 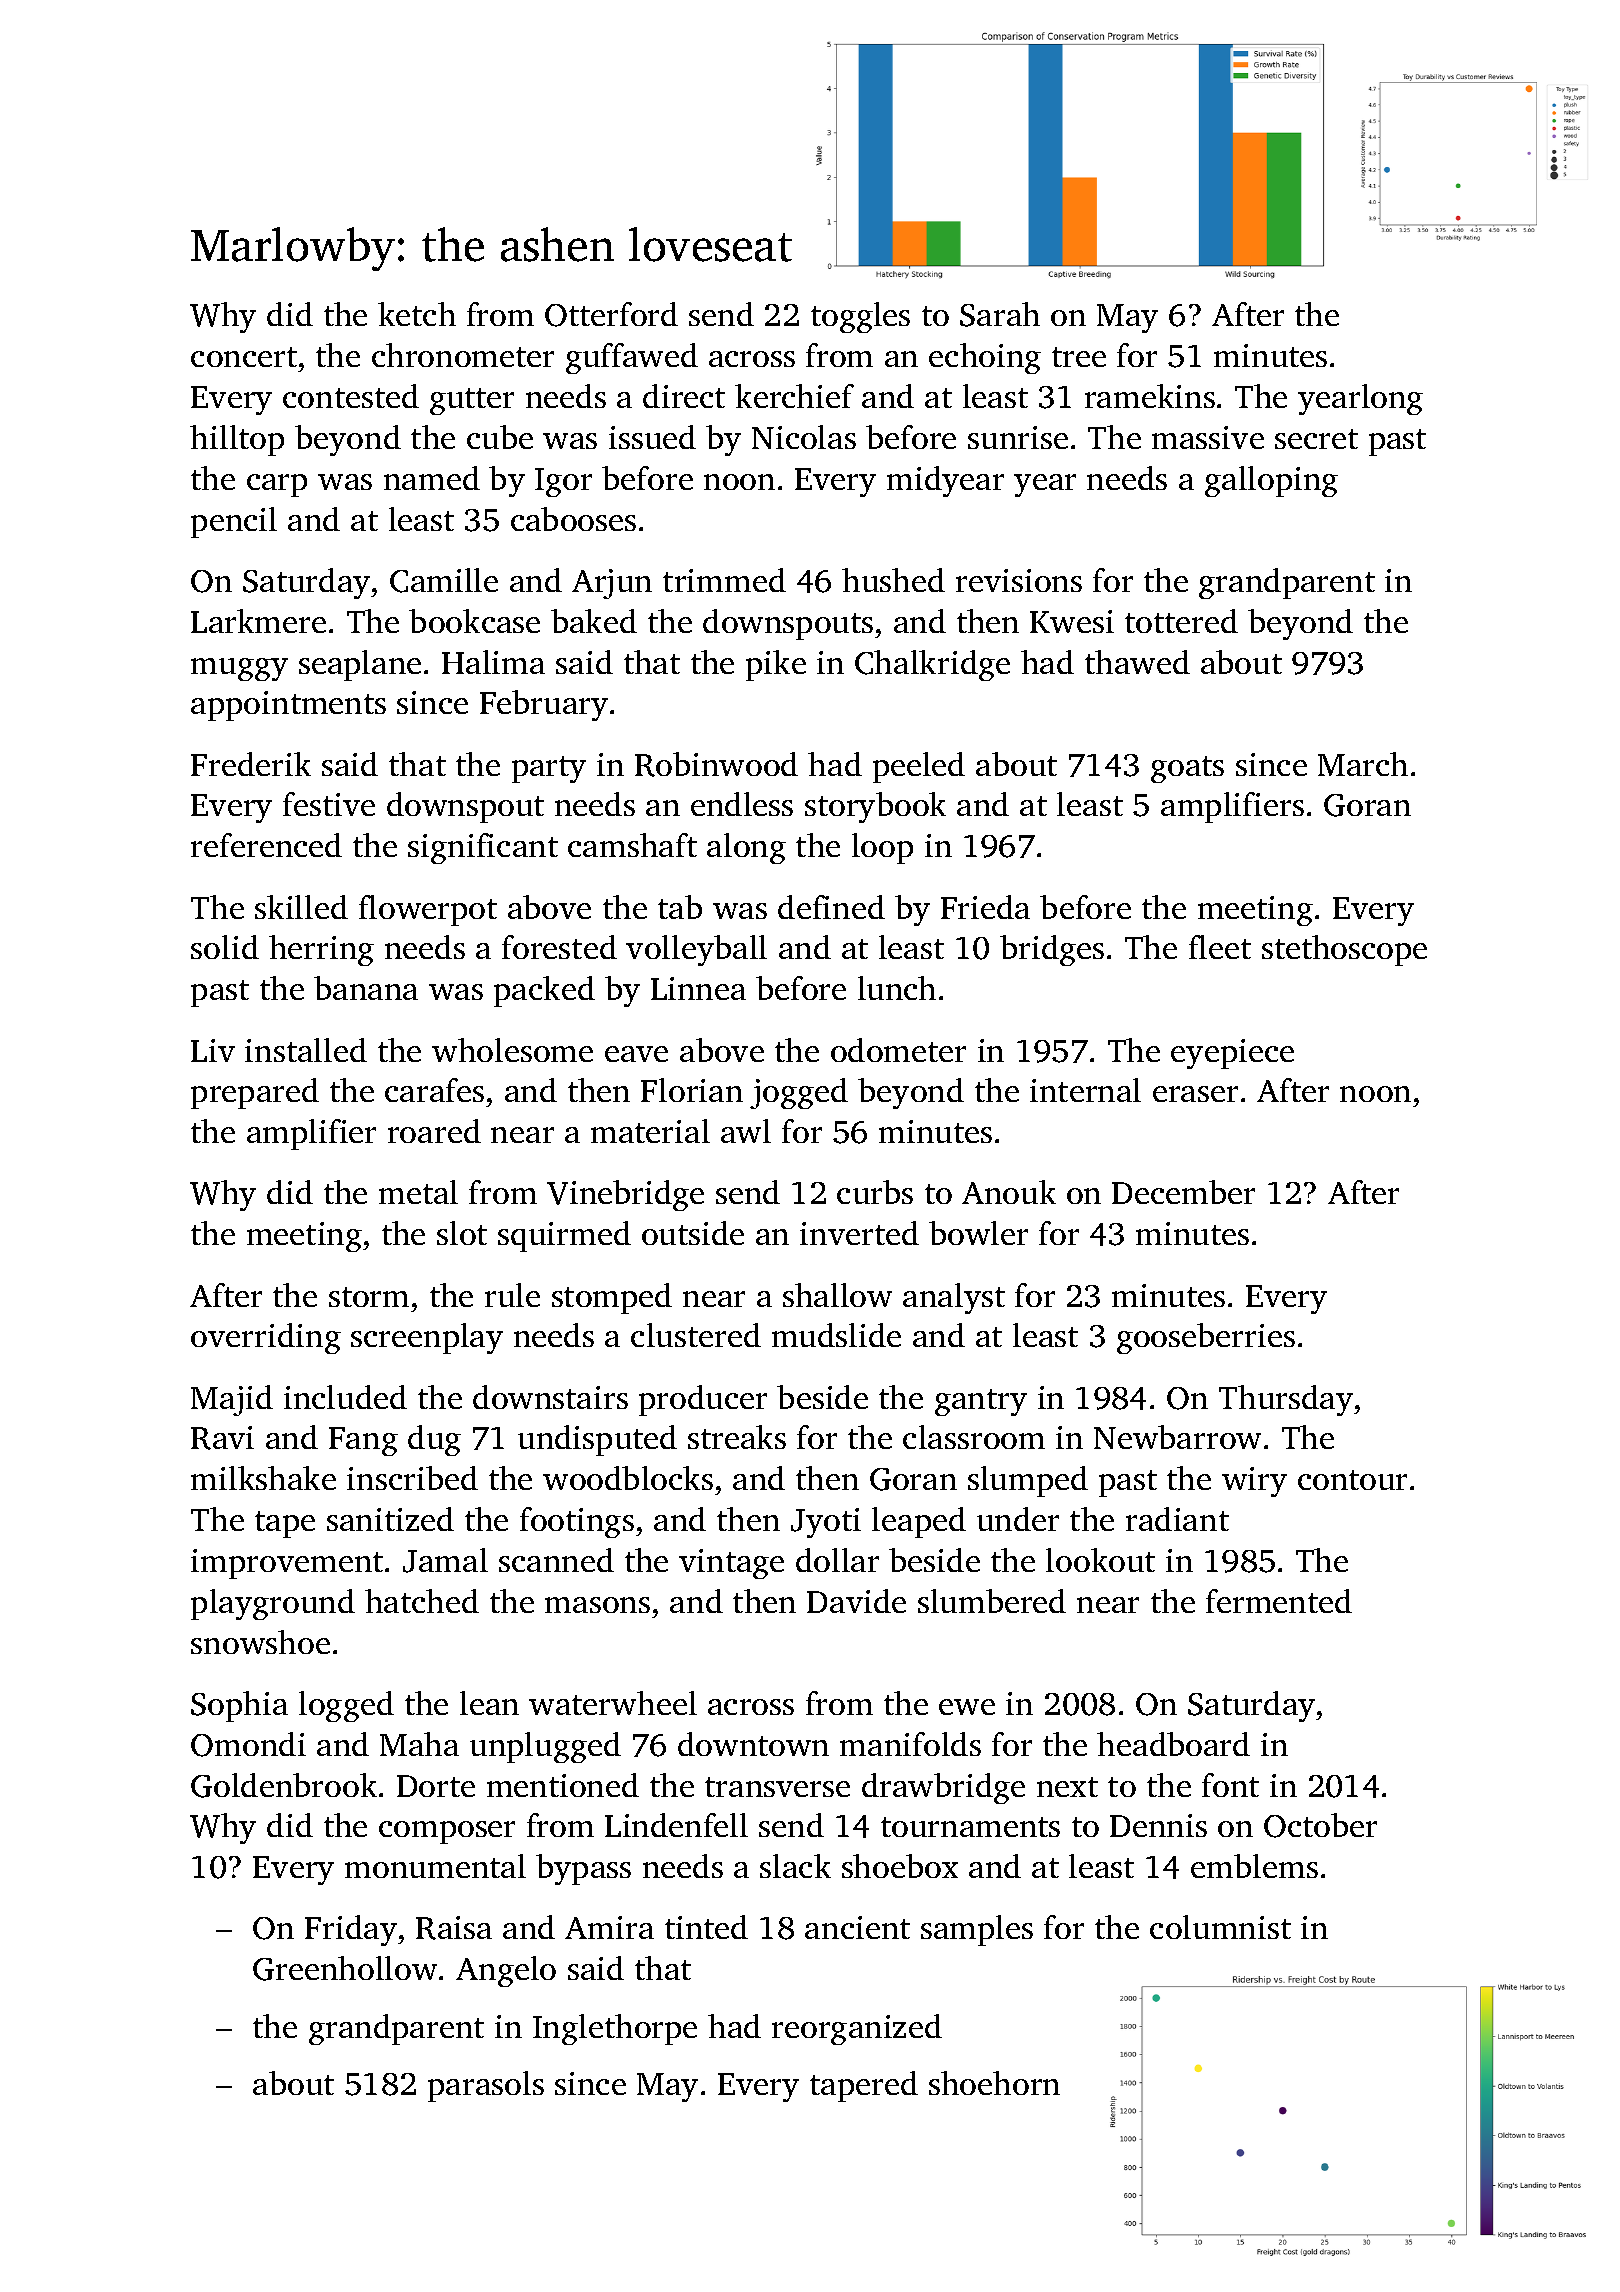 I want to click on goats, so click(x=1187, y=769).
